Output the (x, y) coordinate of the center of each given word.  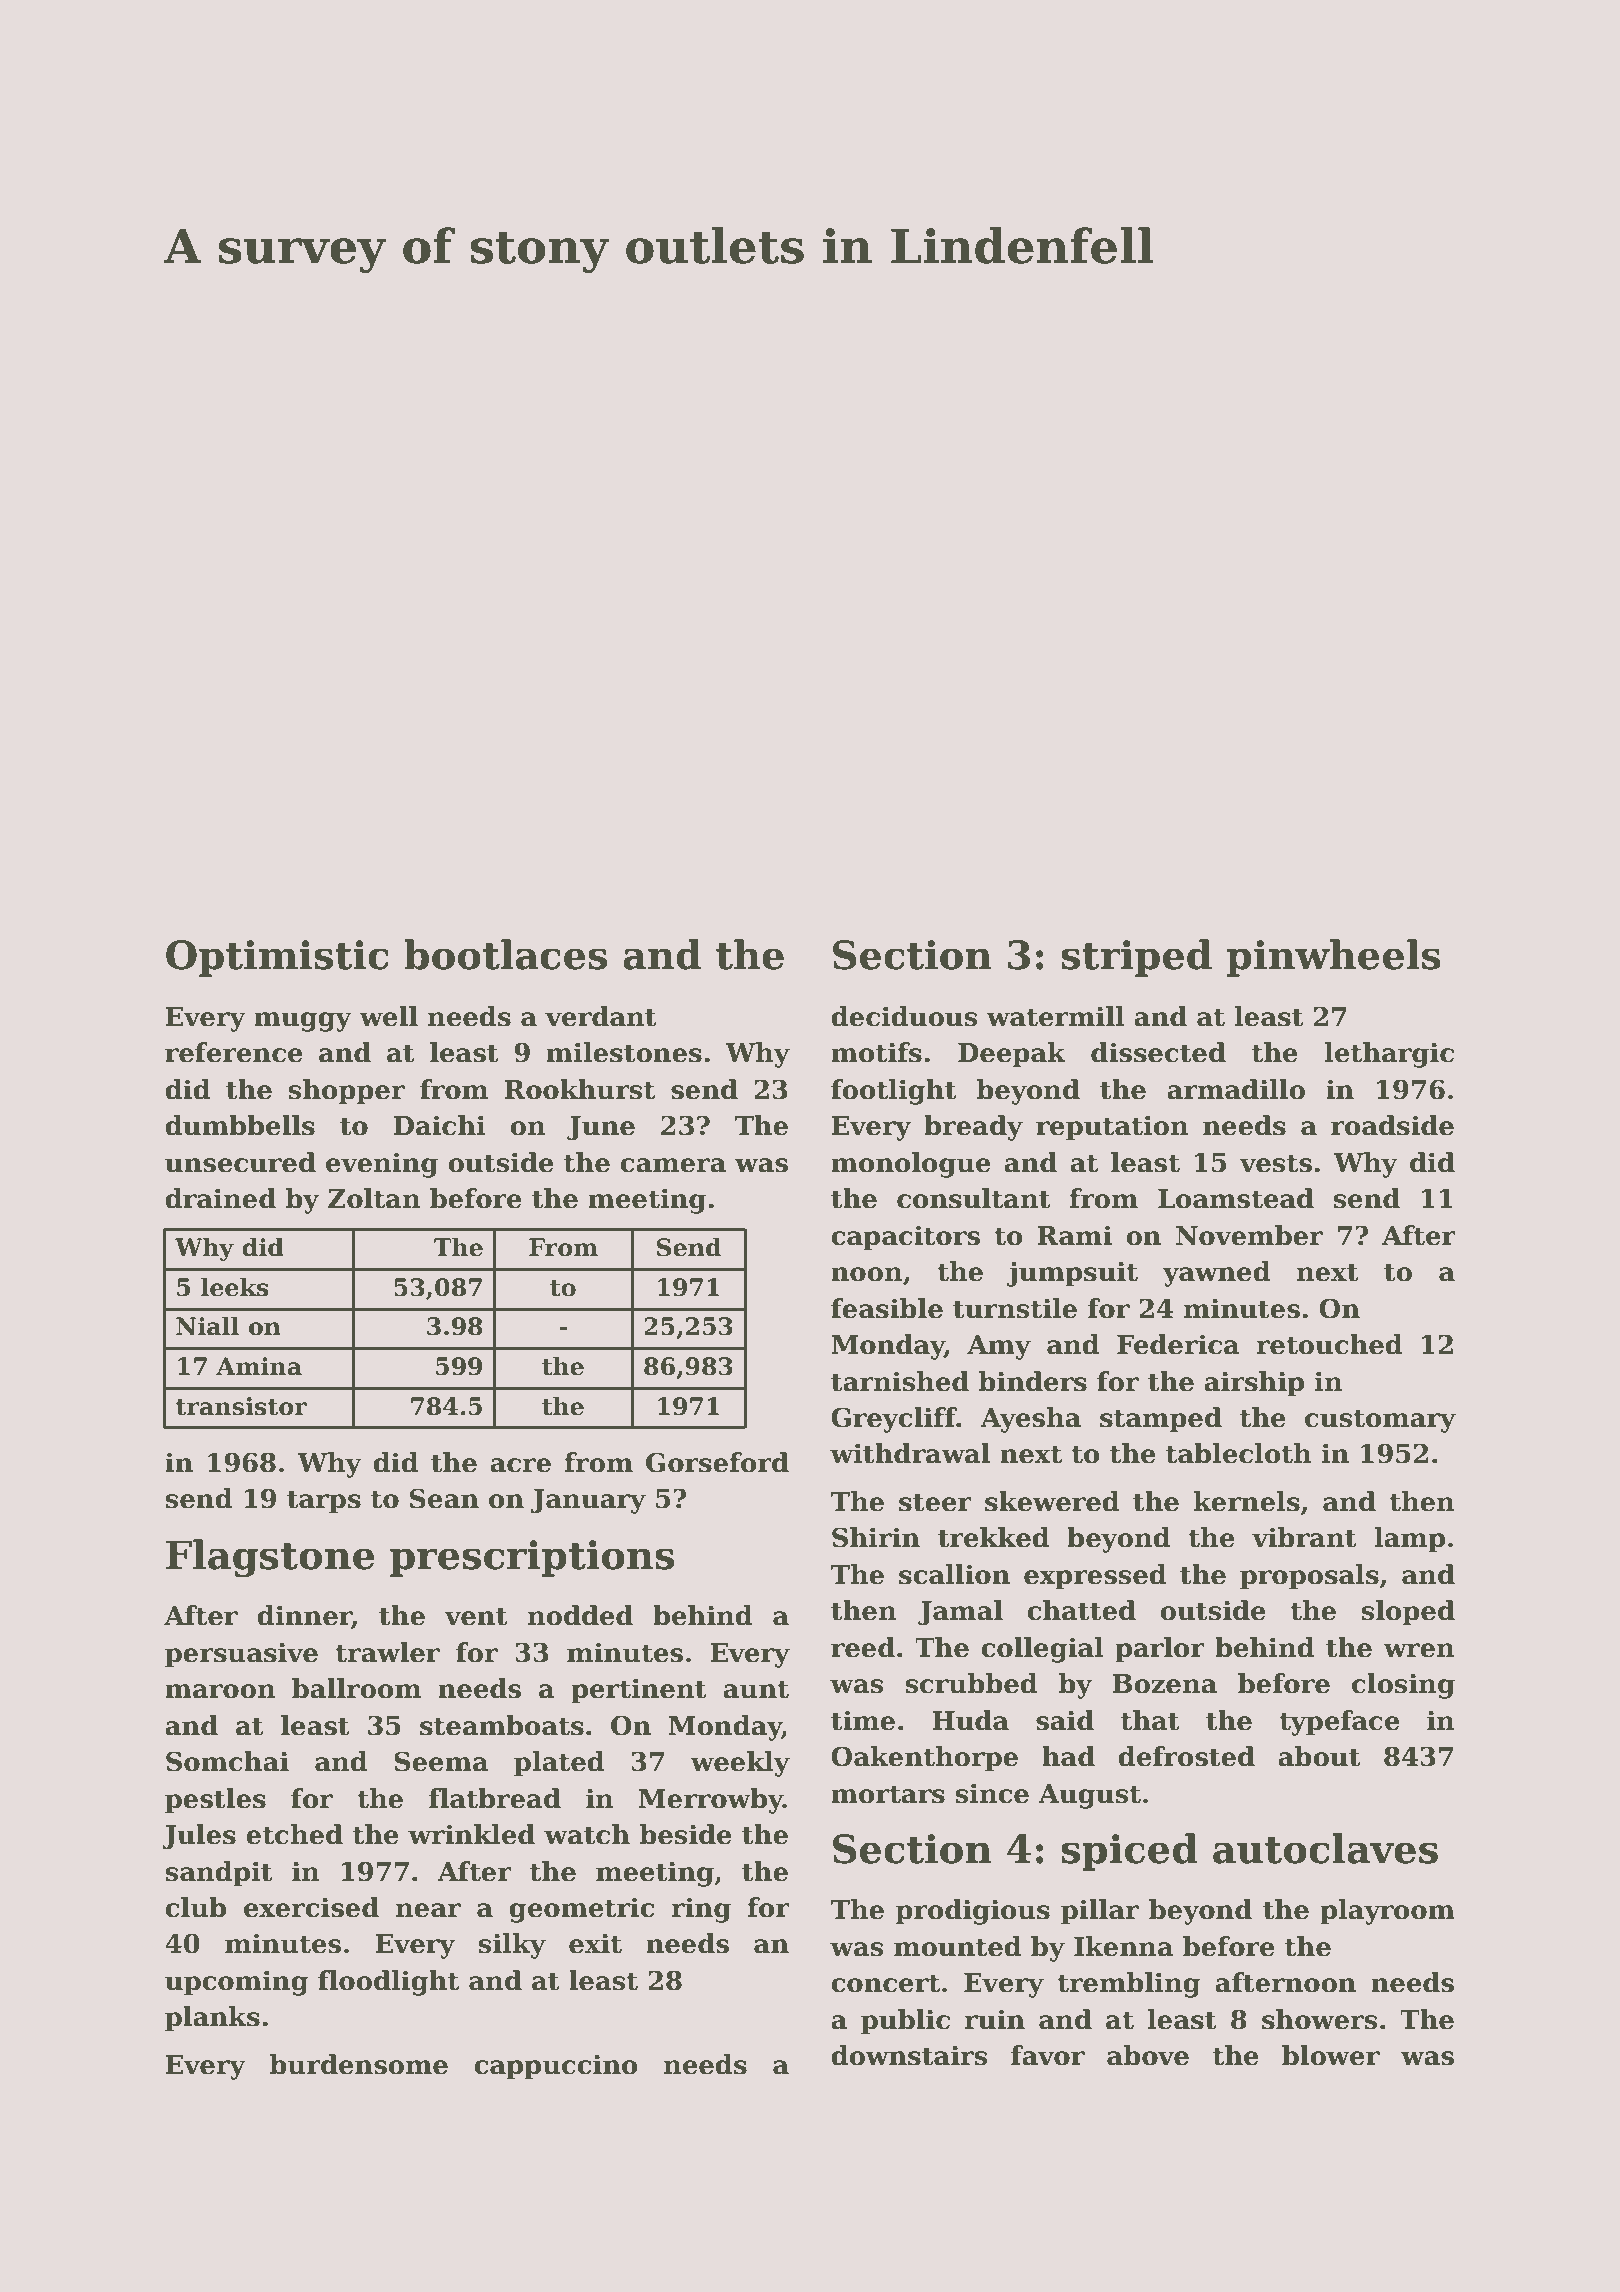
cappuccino (556, 2067)
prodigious (973, 1912)
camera (673, 1165)
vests (1276, 1163)
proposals (1309, 1577)
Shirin (876, 1537)
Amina (259, 1366)
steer (935, 1502)
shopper (346, 1092)
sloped (1408, 1613)
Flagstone (270, 1558)
